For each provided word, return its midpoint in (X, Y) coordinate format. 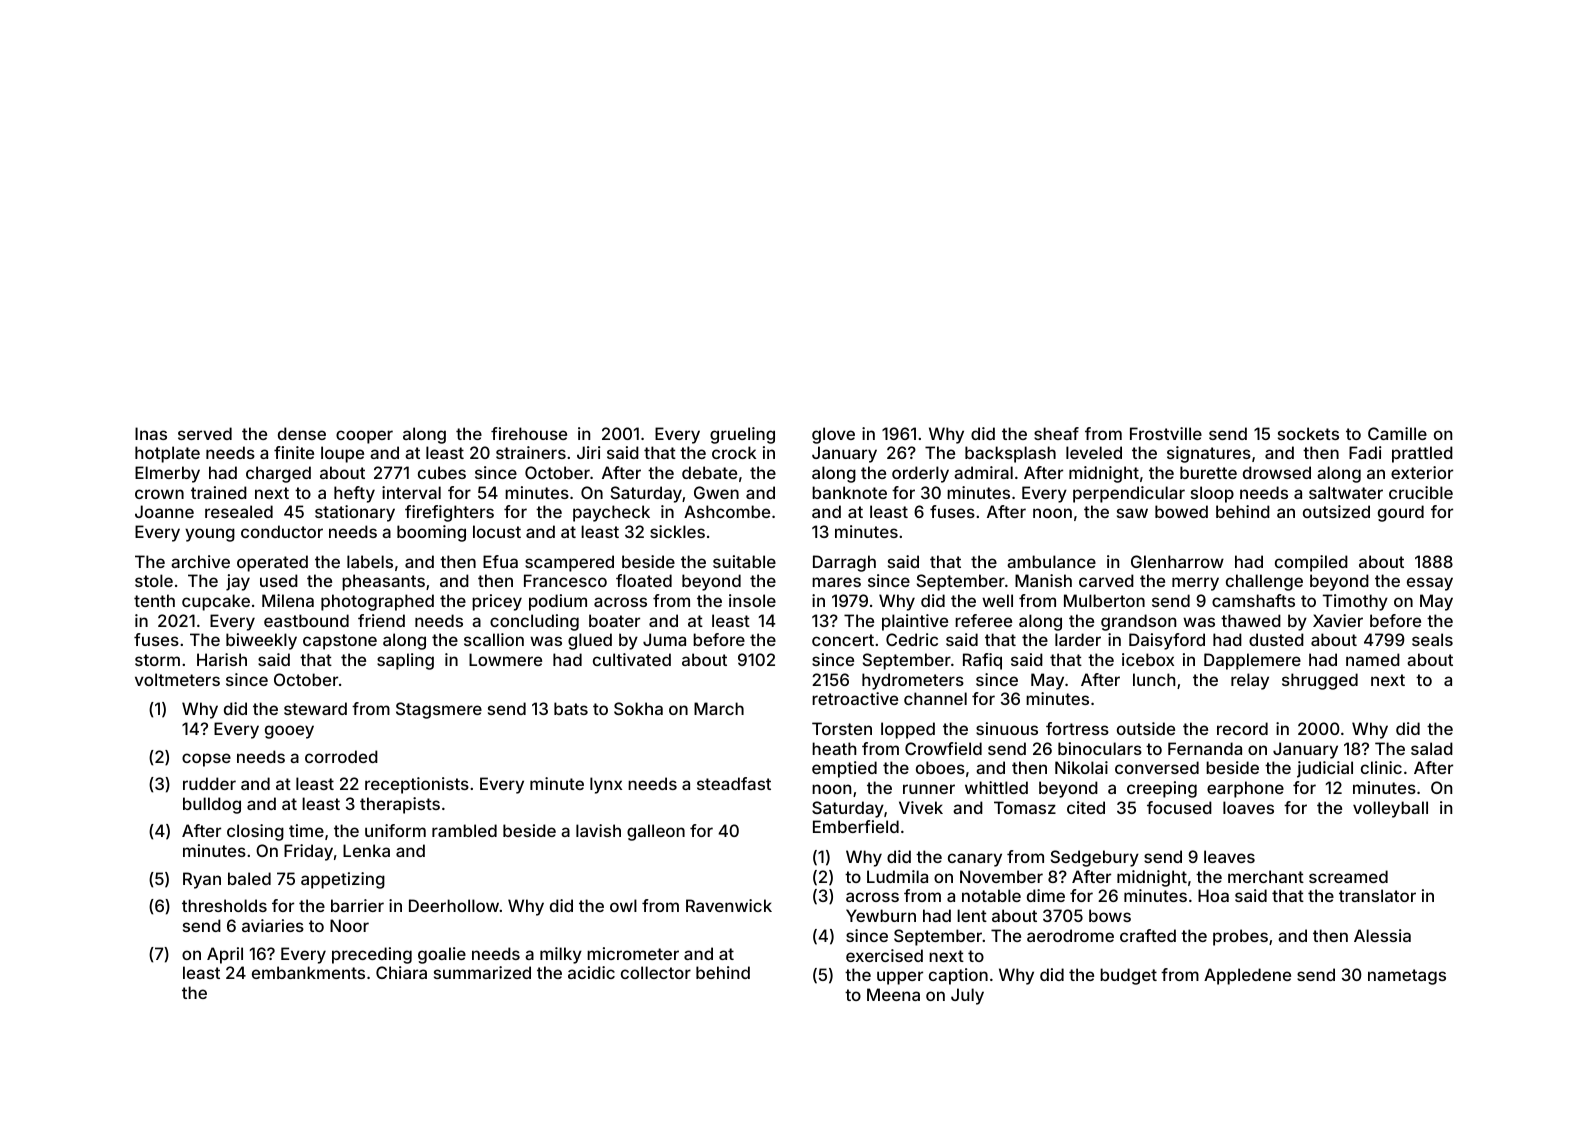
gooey (289, 732)
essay (1430, 584)
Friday (308, 852)
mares (836, 582)
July (967, 996)
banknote (849, 492)
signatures (1209, 454)
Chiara (401, 972)
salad (1432, 748)
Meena (893, 994)
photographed (377, 602)
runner (929, 789)
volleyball (1390, 809)
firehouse (529, 433)
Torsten (842, 728)
